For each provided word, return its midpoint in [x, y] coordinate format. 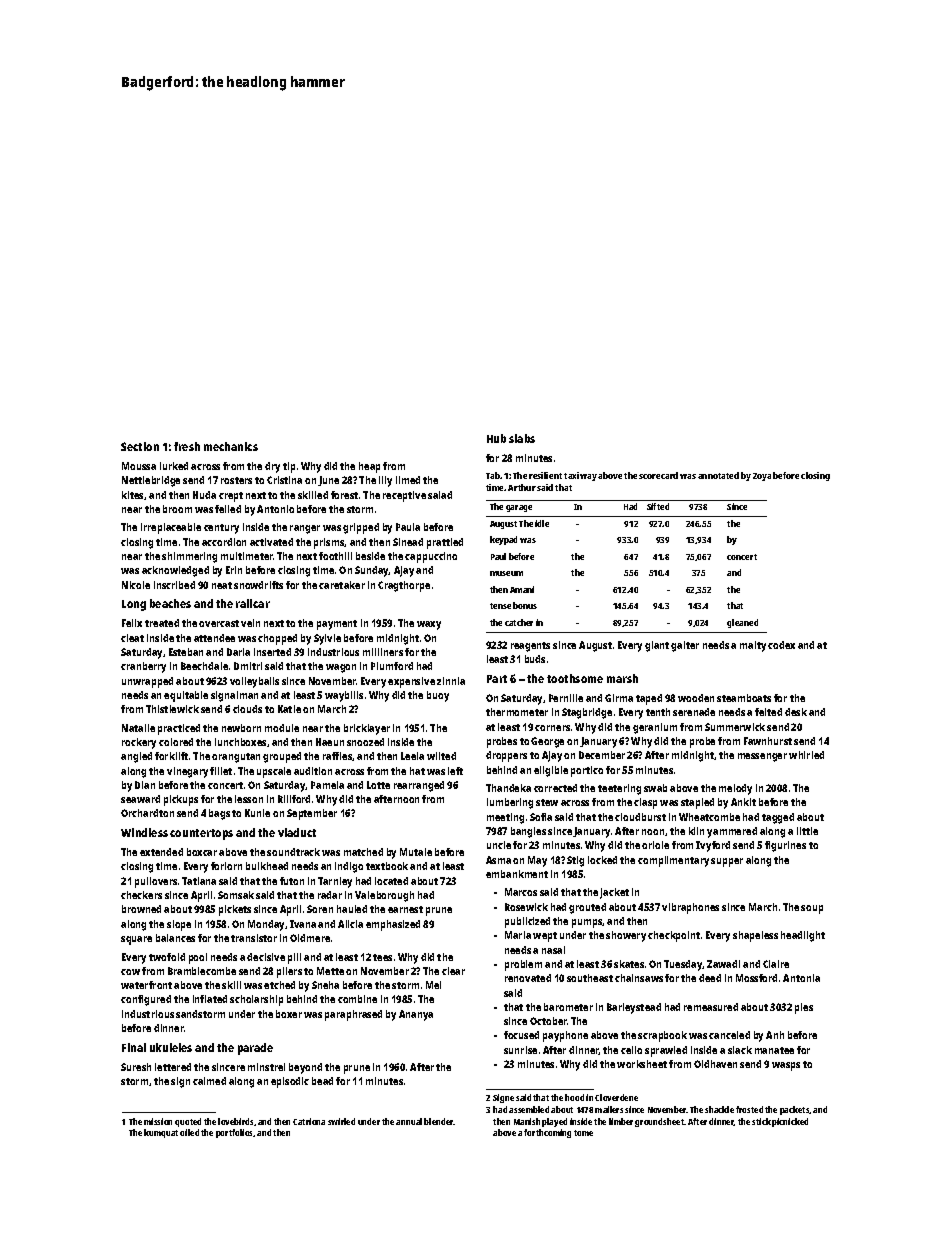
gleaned [742, 623]
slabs [522, 438]
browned [141, 909]
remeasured [711, 1007]
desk [796, 712]
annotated [718, 475]
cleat [132, 638]
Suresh [136, 1067]
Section [140, 446]
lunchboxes [240, 742]
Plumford [392, 666]
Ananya [416, 1015]
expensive [411, 682]
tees [382, 957]
